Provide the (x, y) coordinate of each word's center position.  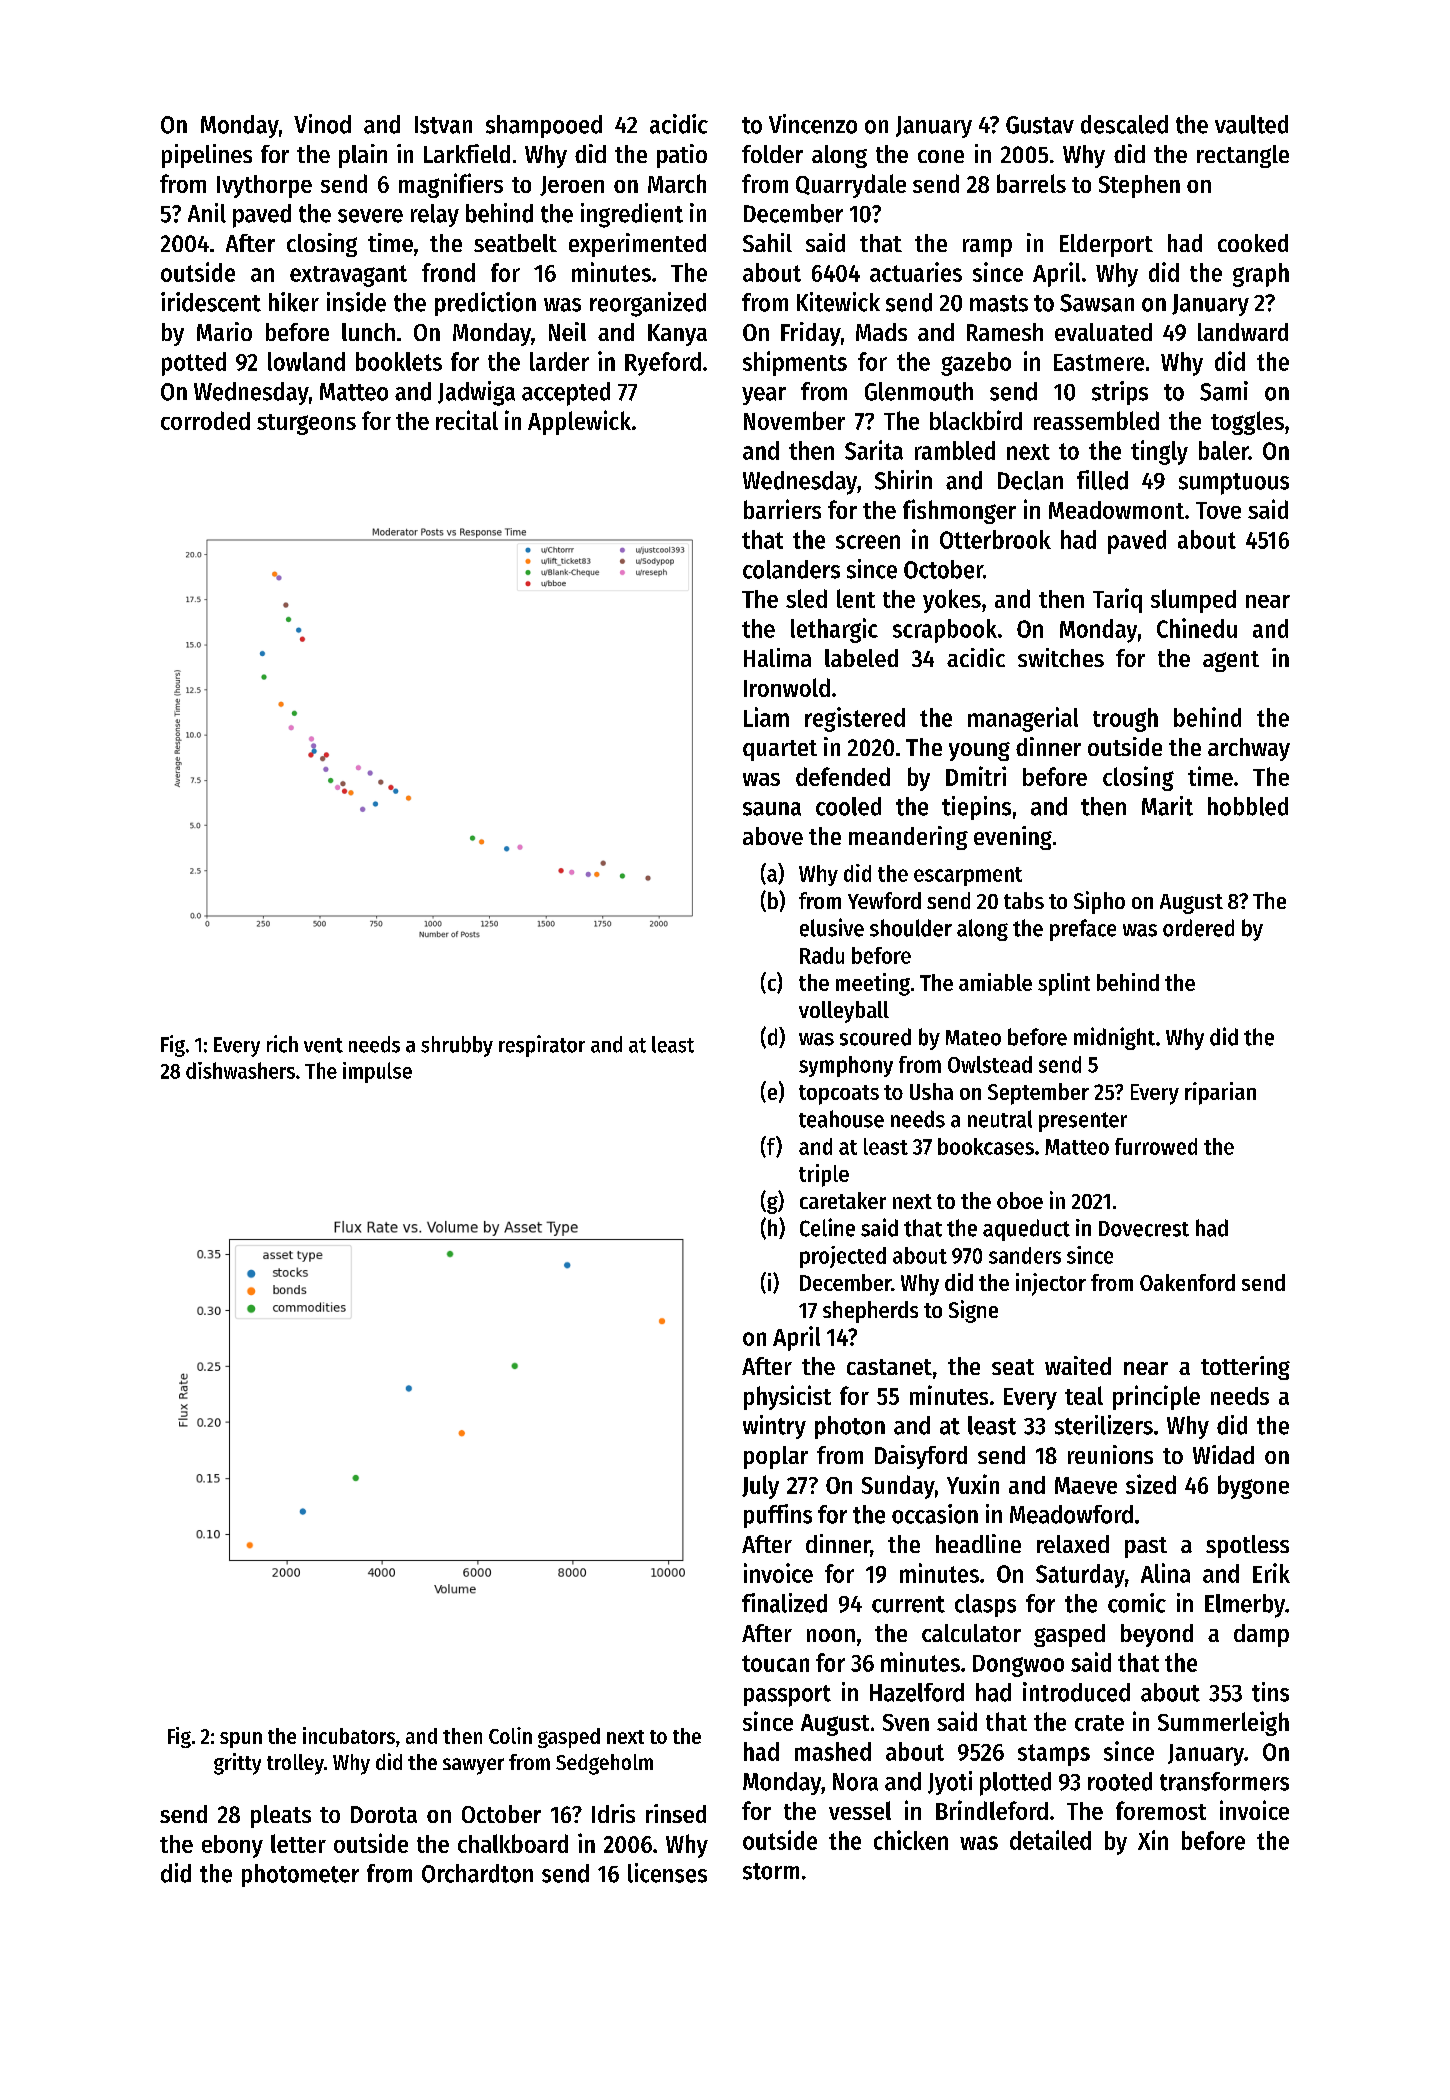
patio (682, 156)
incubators (349, 1735)
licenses (667, 1873)
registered (855, 719)
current (908, 1604)
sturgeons (306, 424)
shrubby (457, 1046)
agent (1231, 661)
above (773, 836)
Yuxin (973, 1484)
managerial (1023, 719)
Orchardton (477, 1873)
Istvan (443, 125)
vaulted (1251, 124)
